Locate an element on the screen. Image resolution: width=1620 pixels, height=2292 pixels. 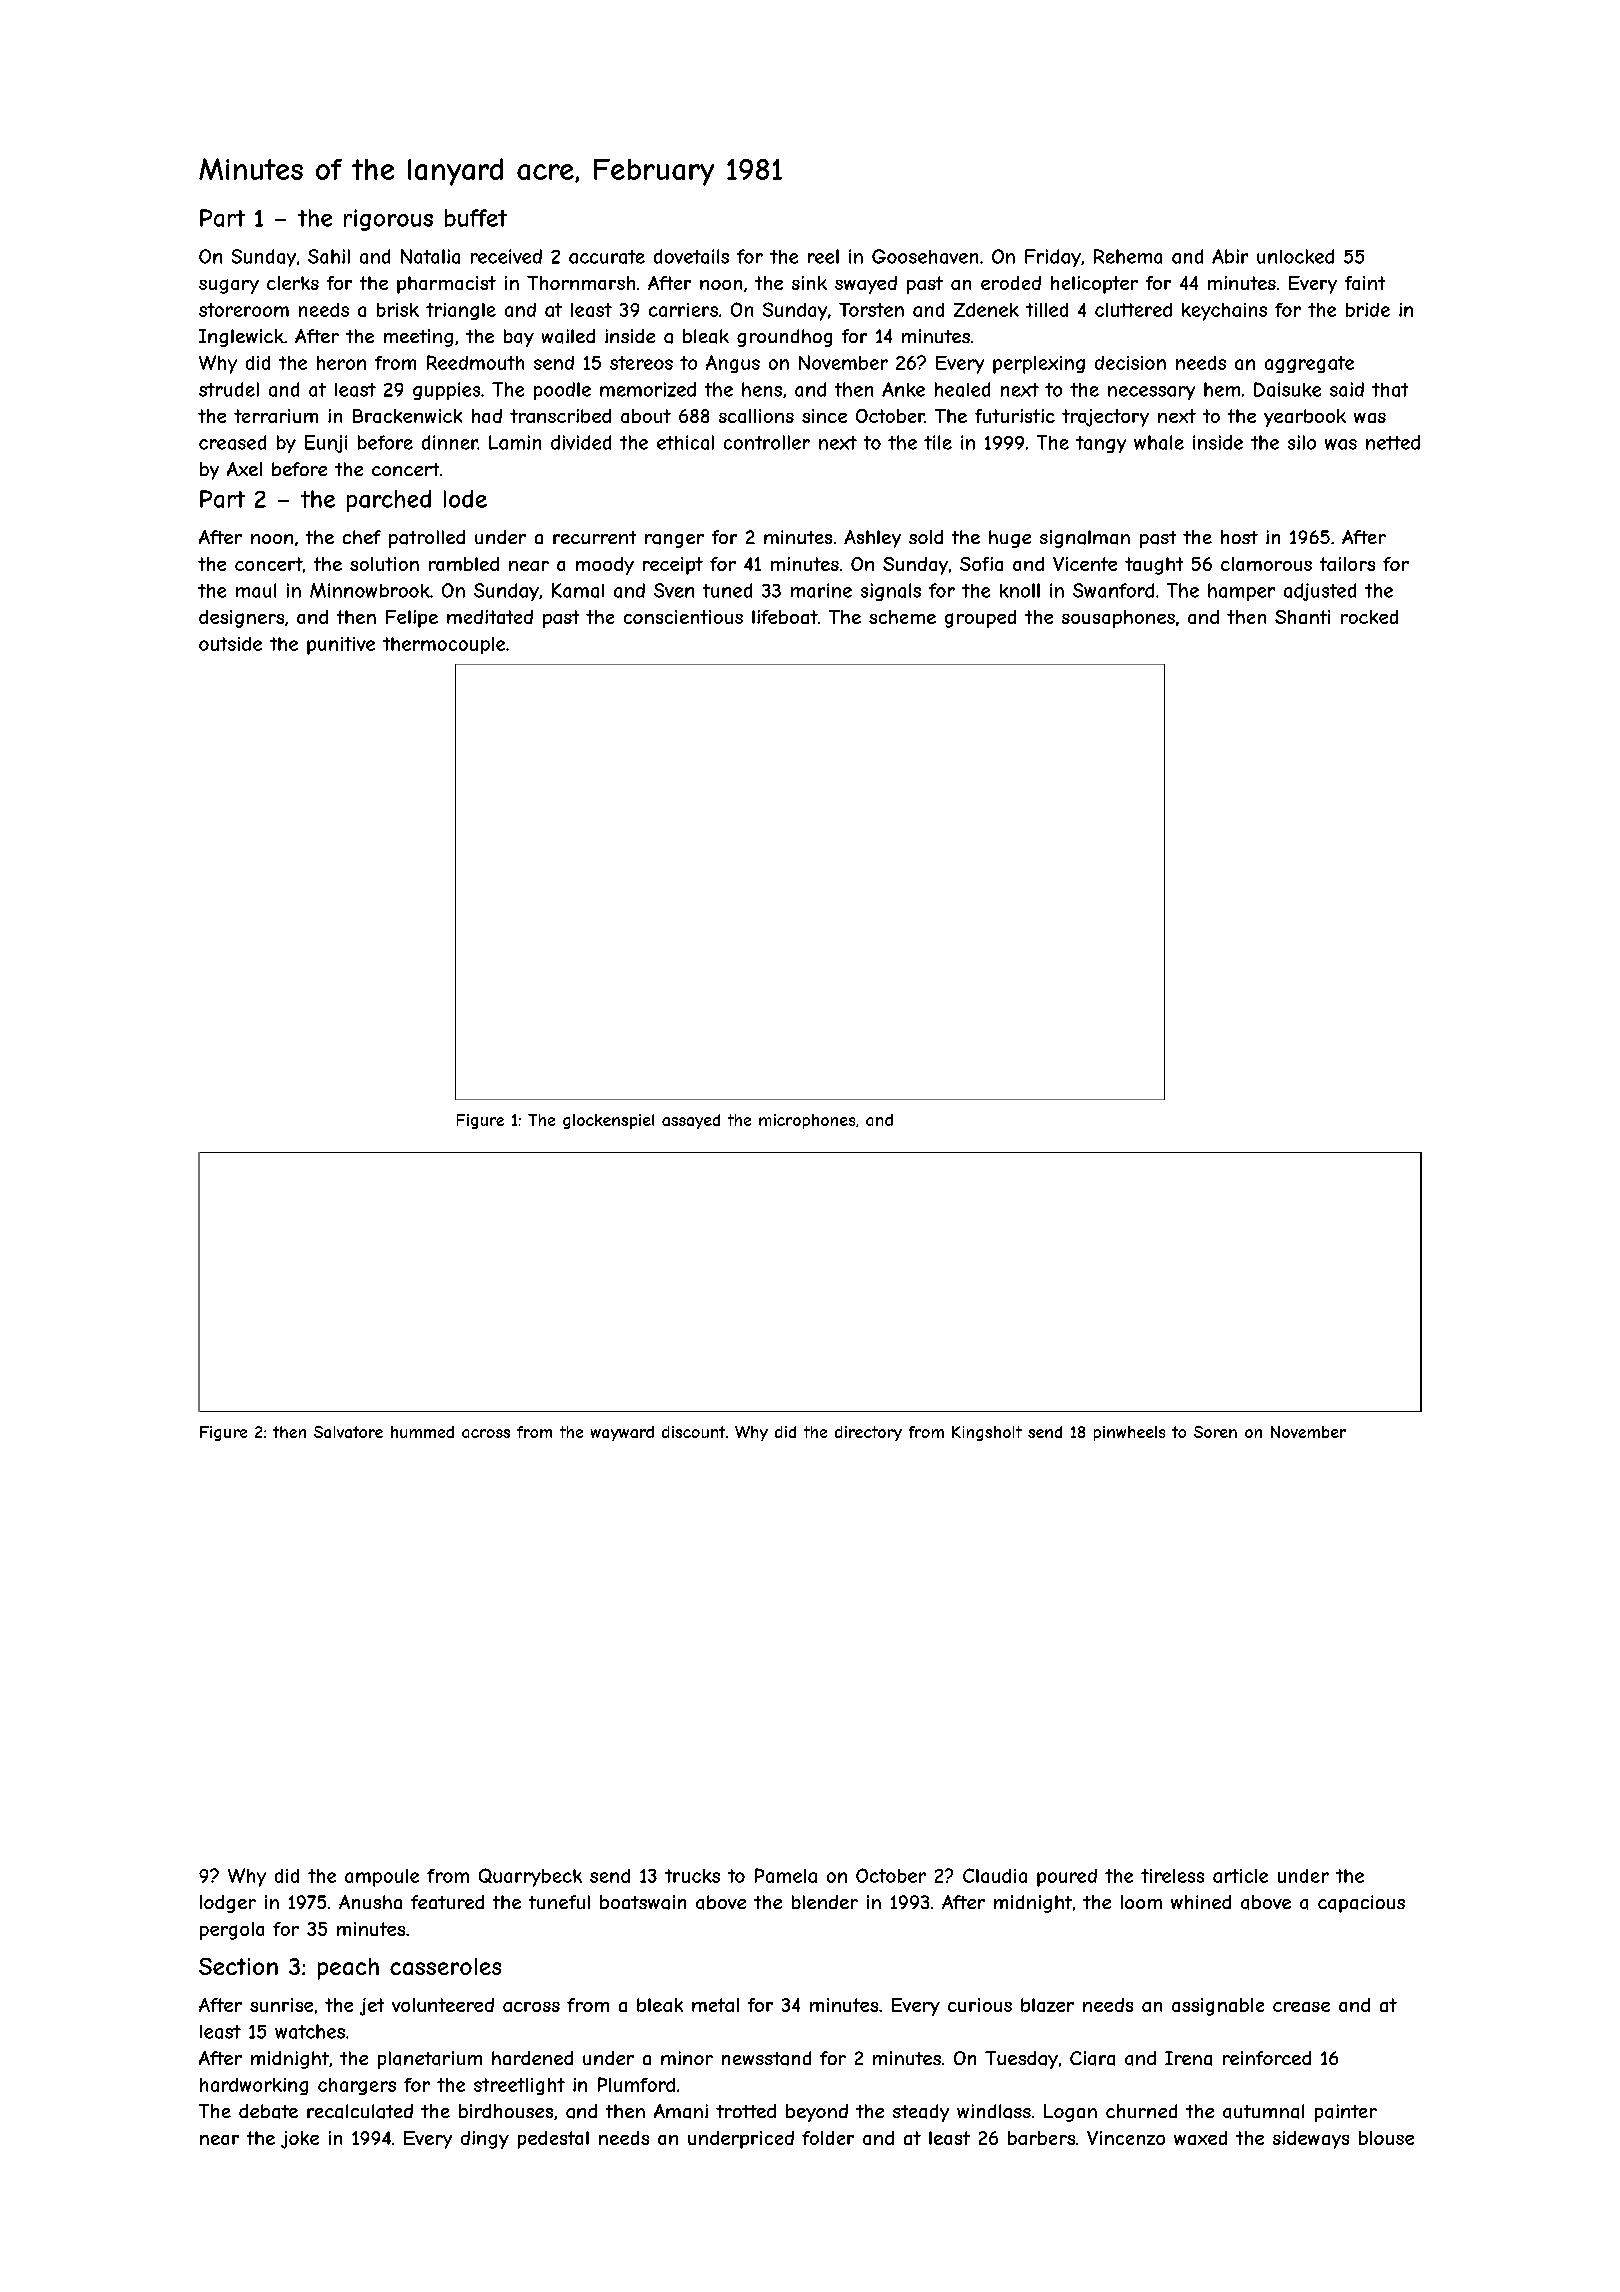
dovetails is located at coordinates (691, 256).
